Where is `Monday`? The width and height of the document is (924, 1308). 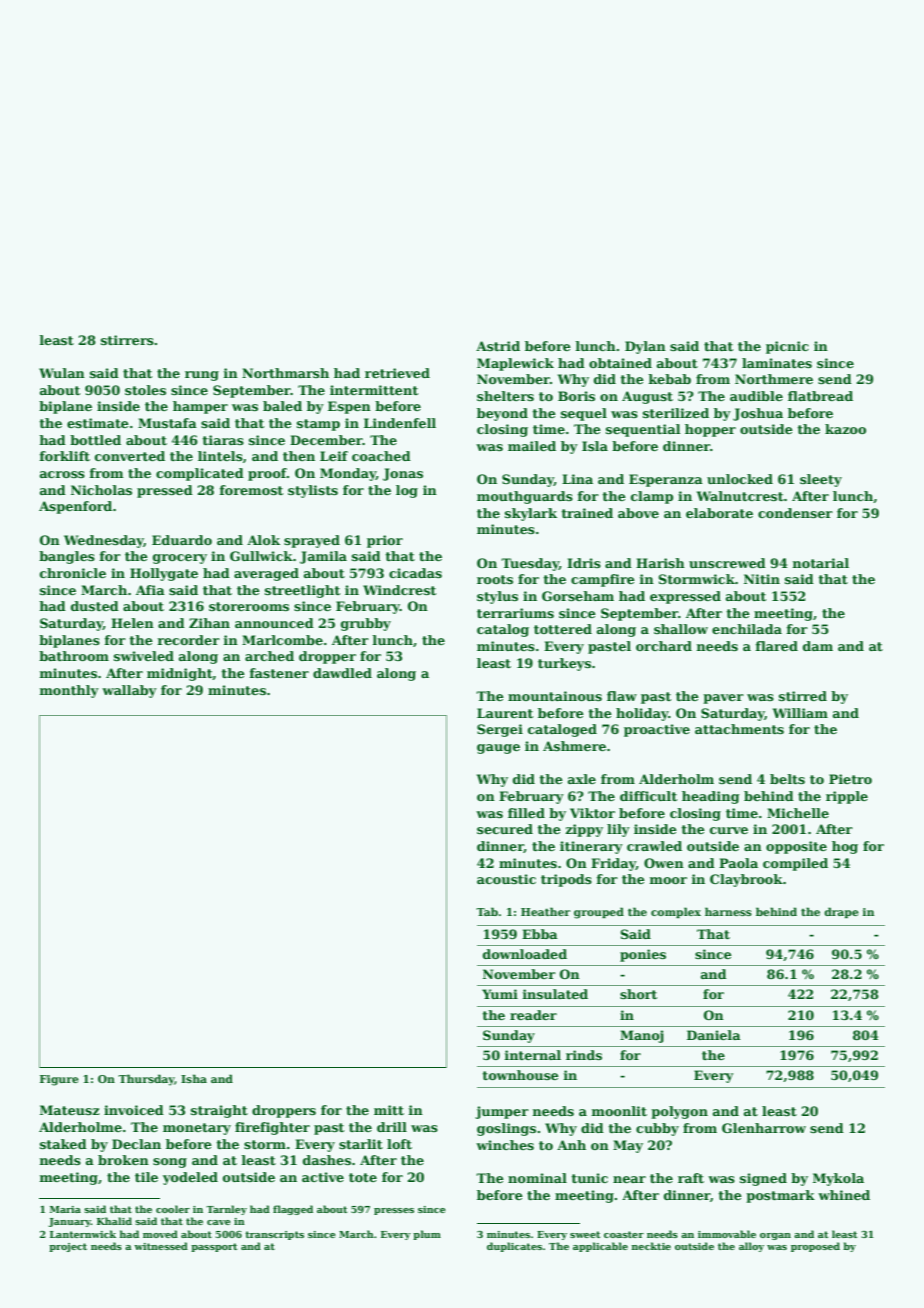
Monday is located at coordinates (348, 474).
